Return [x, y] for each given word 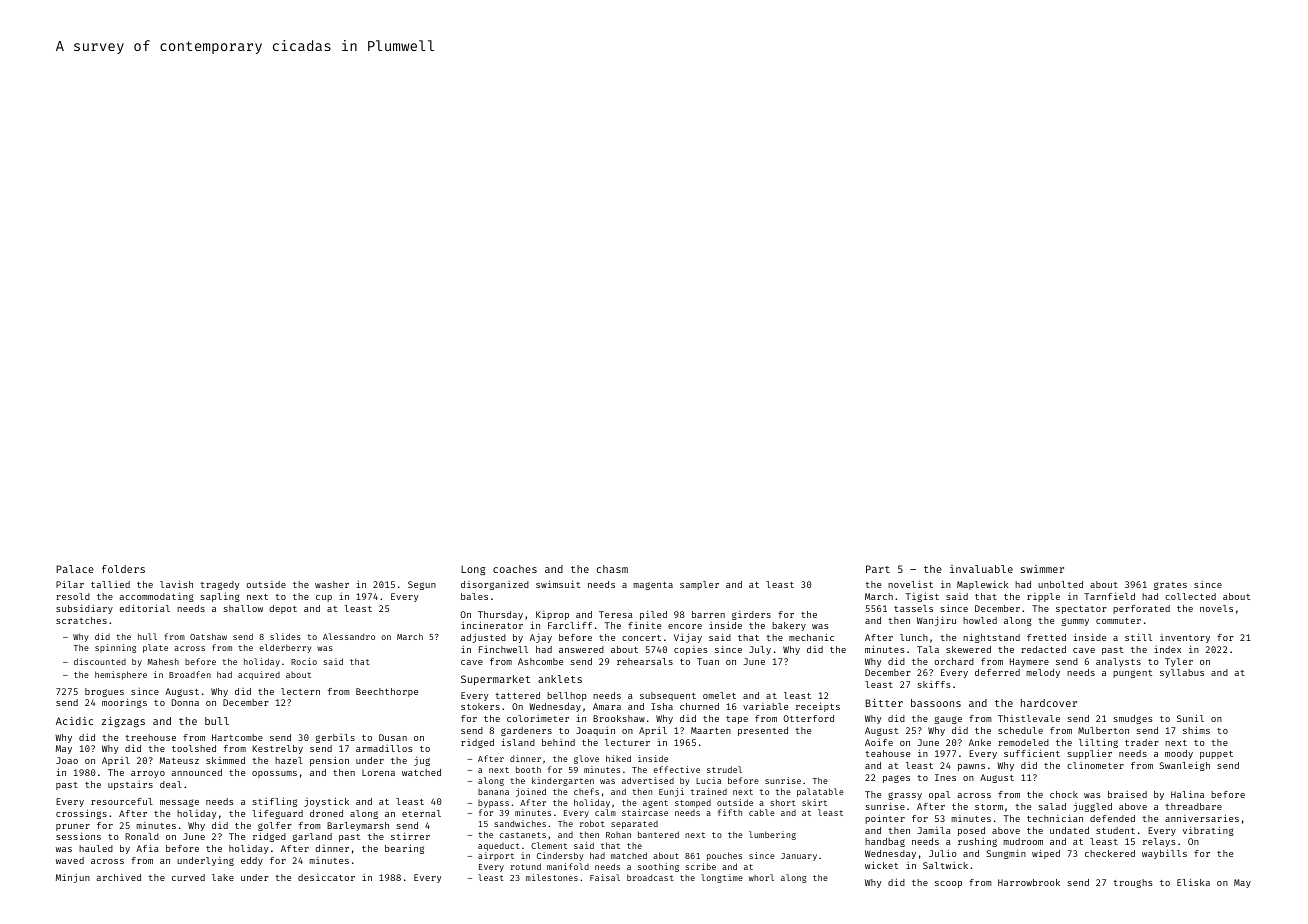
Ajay [541, 638]
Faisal [605, 877]
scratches [81, 620]
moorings [124, 703]
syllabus [1182, 673]
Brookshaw [619, 718]
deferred [997, 672]
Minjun [73, 878]
